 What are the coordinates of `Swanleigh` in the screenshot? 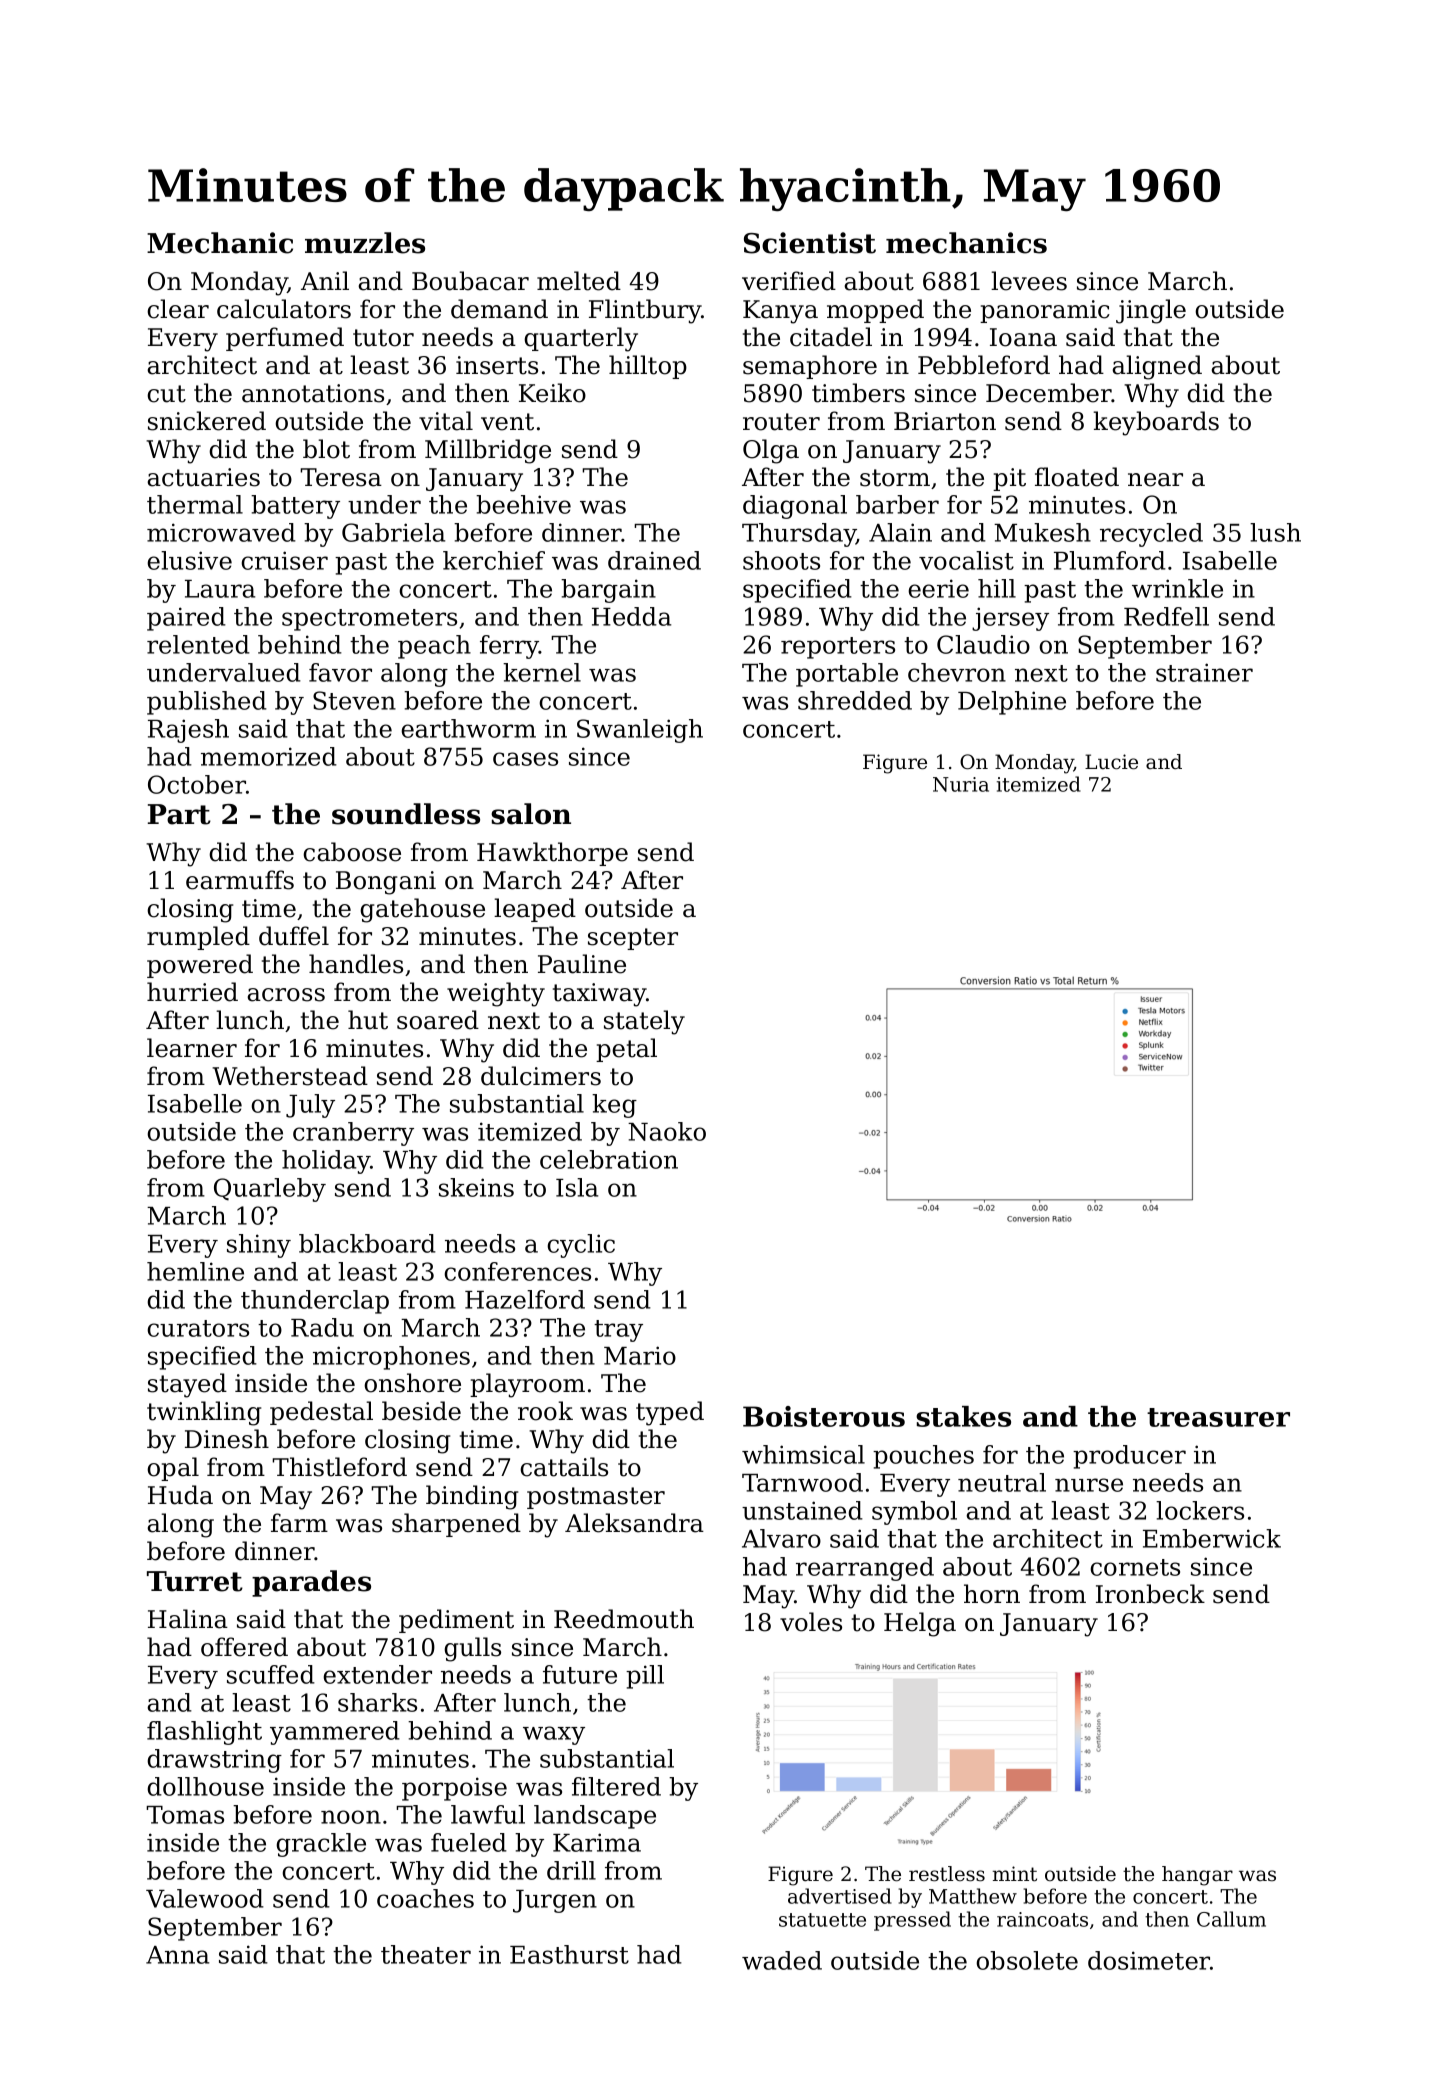 It's located at (640, 731).
